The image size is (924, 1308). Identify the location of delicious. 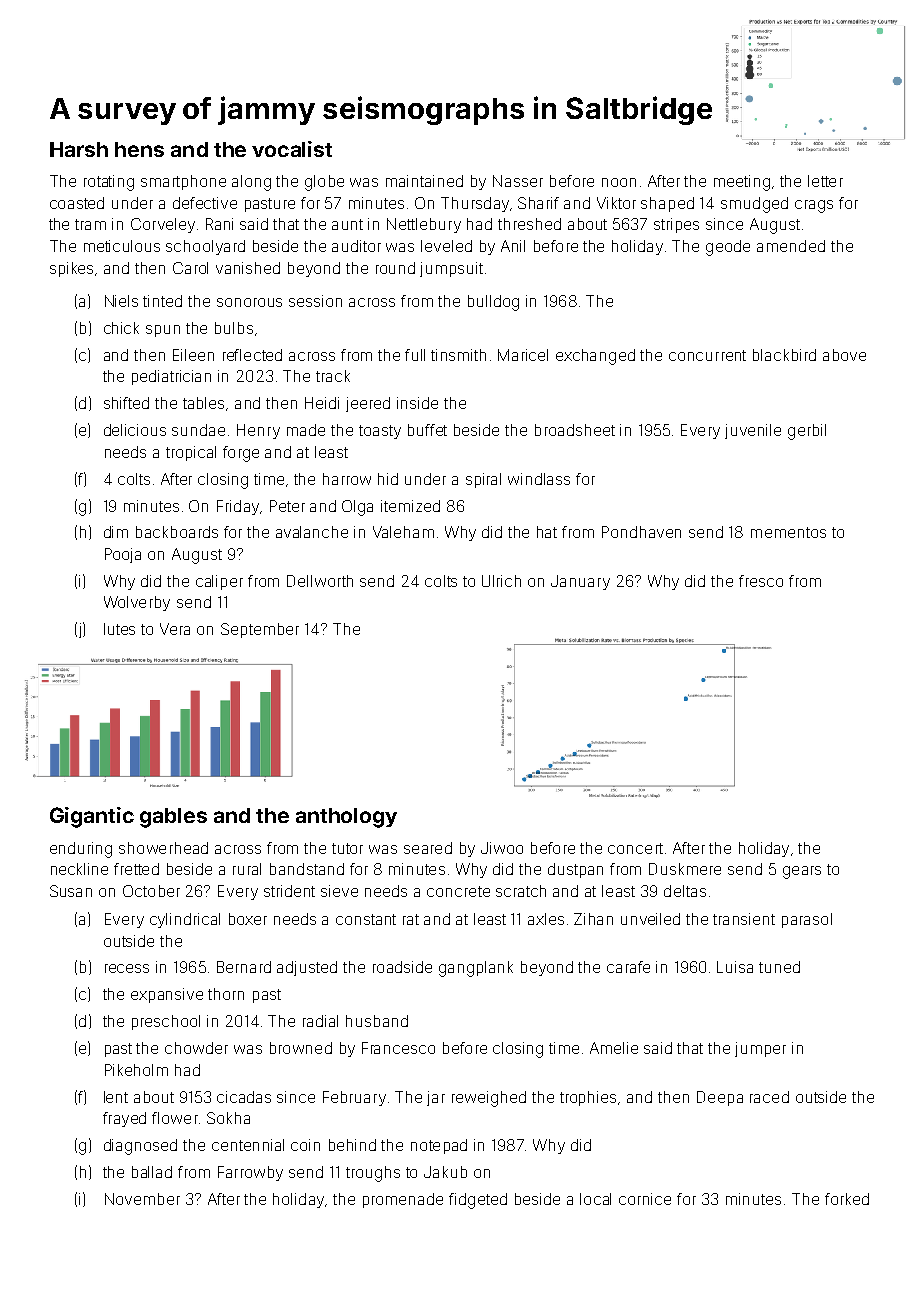
(135, 430).
